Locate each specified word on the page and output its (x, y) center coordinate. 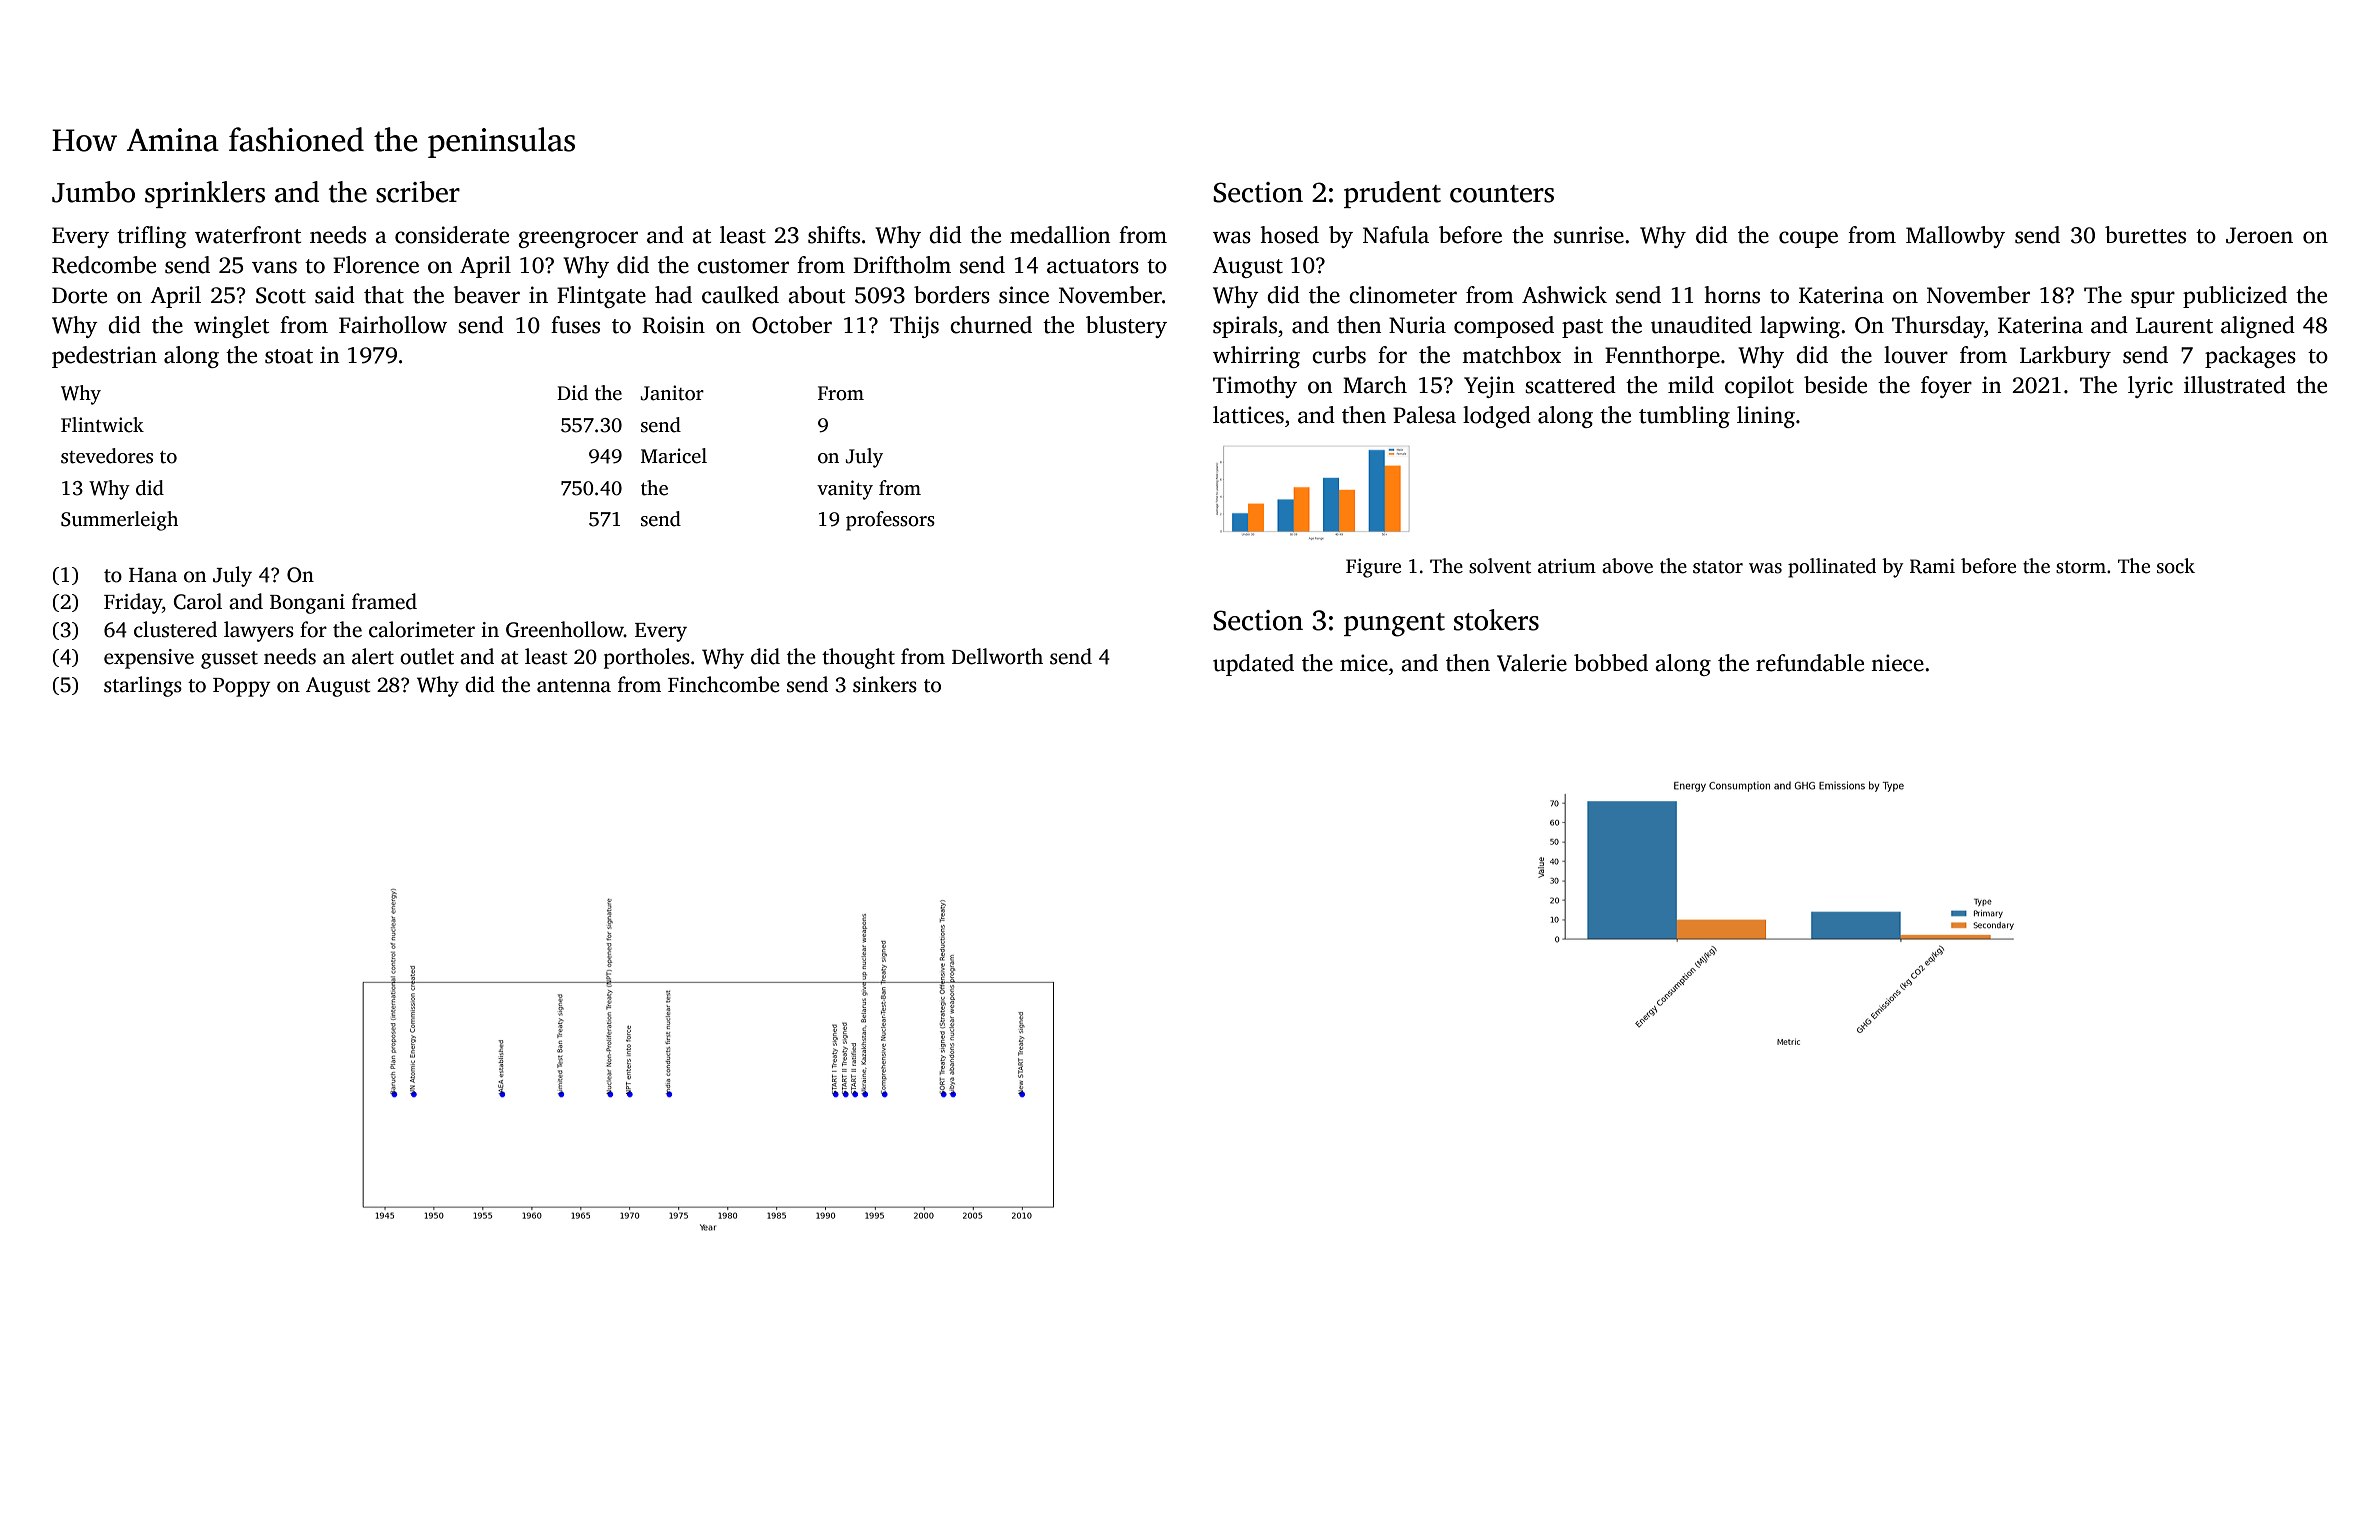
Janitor (672, 393)
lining (1766, 417)
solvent (1500, 566)
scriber (418, 192)
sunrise (1589, 235)
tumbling (1684, 417)
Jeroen (2259, 235)
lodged (1497, 417)
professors (890, 521)
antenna (574, 686)
